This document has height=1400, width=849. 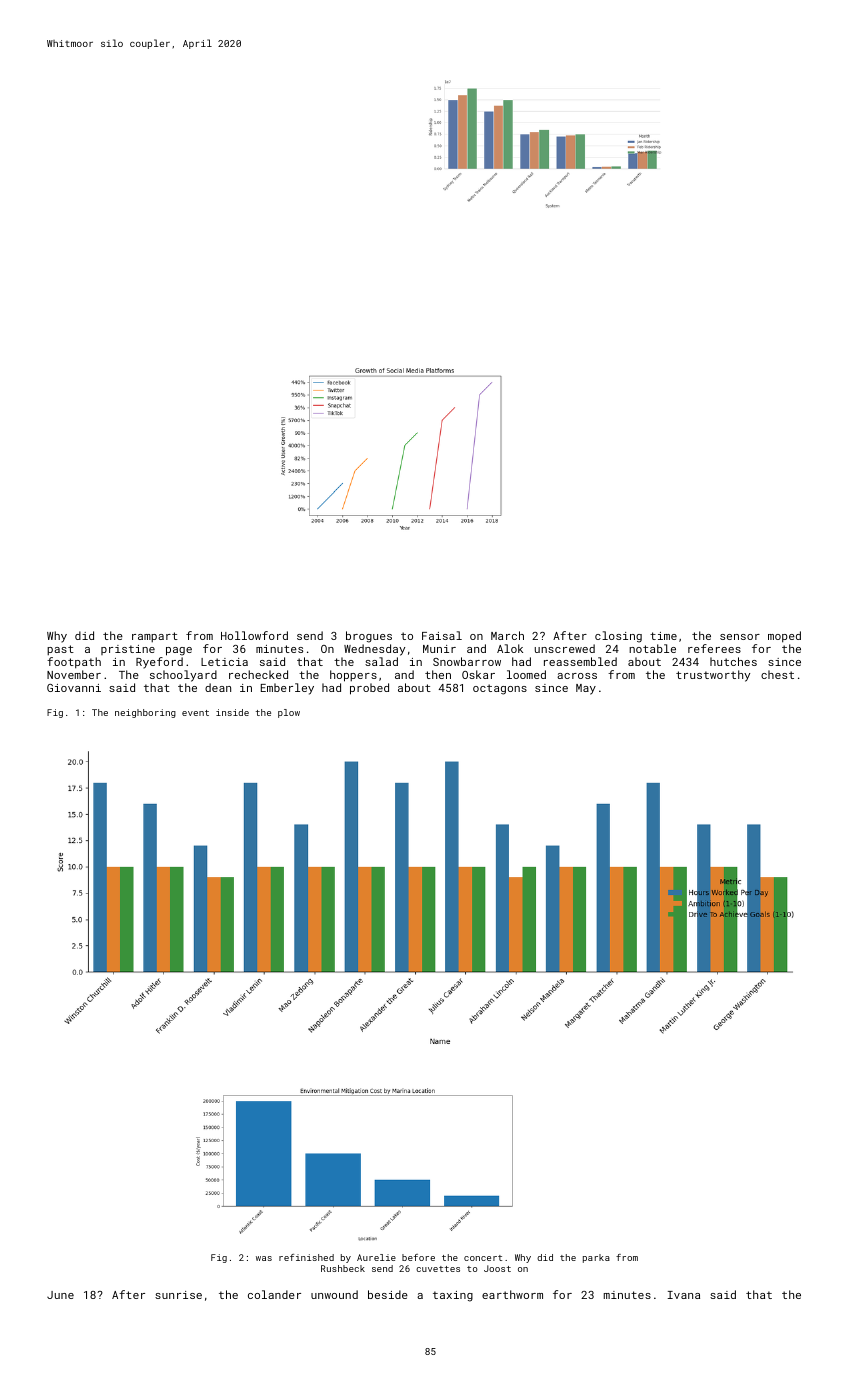 What do you see at coordinates (232, 712) in the document?
I see `inside` at bounding box center [232, 712].
